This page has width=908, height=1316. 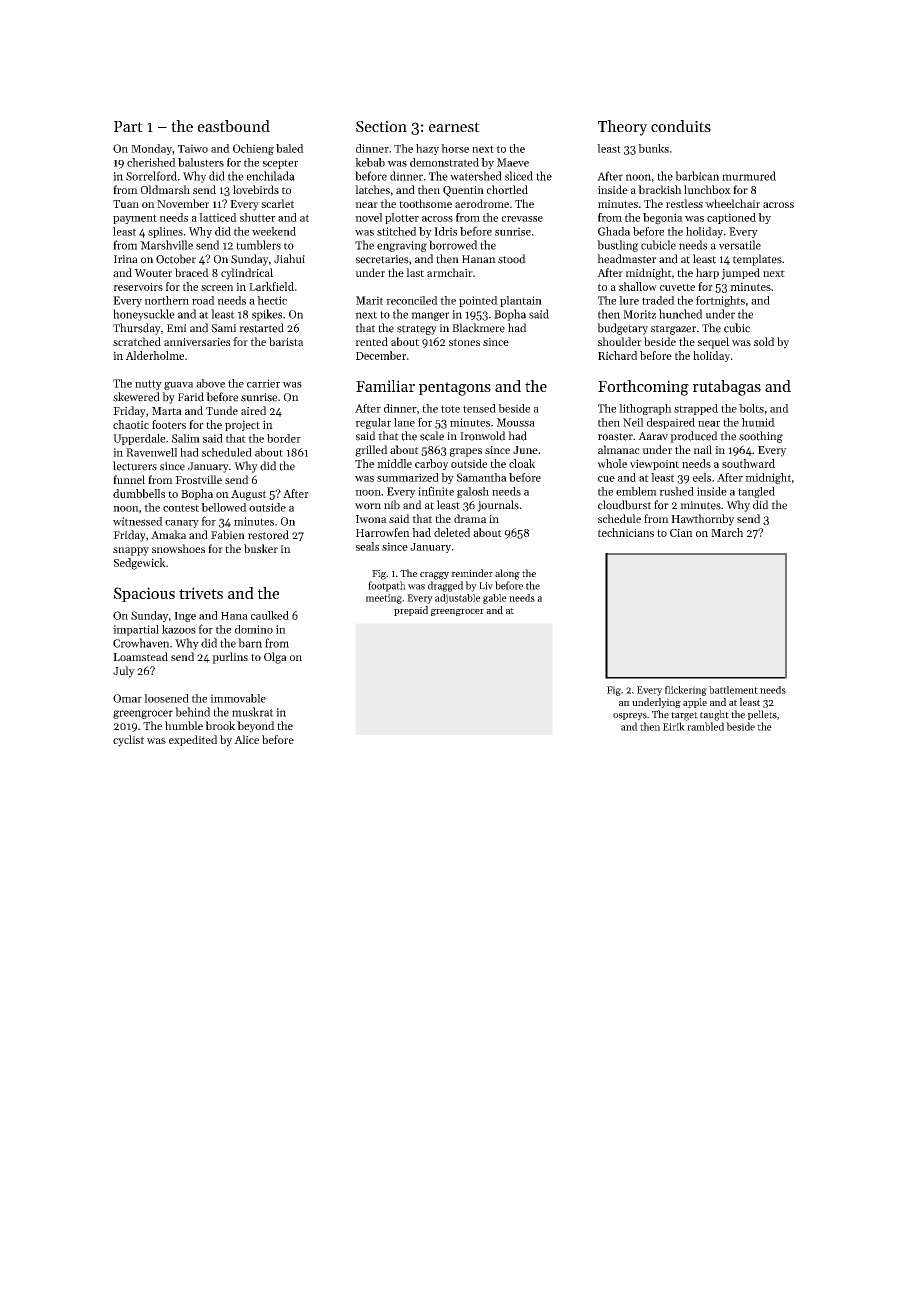 What do you see at coordinates (686, 691) in the page?
I see `flickering` at bounding box center [686, 691].
